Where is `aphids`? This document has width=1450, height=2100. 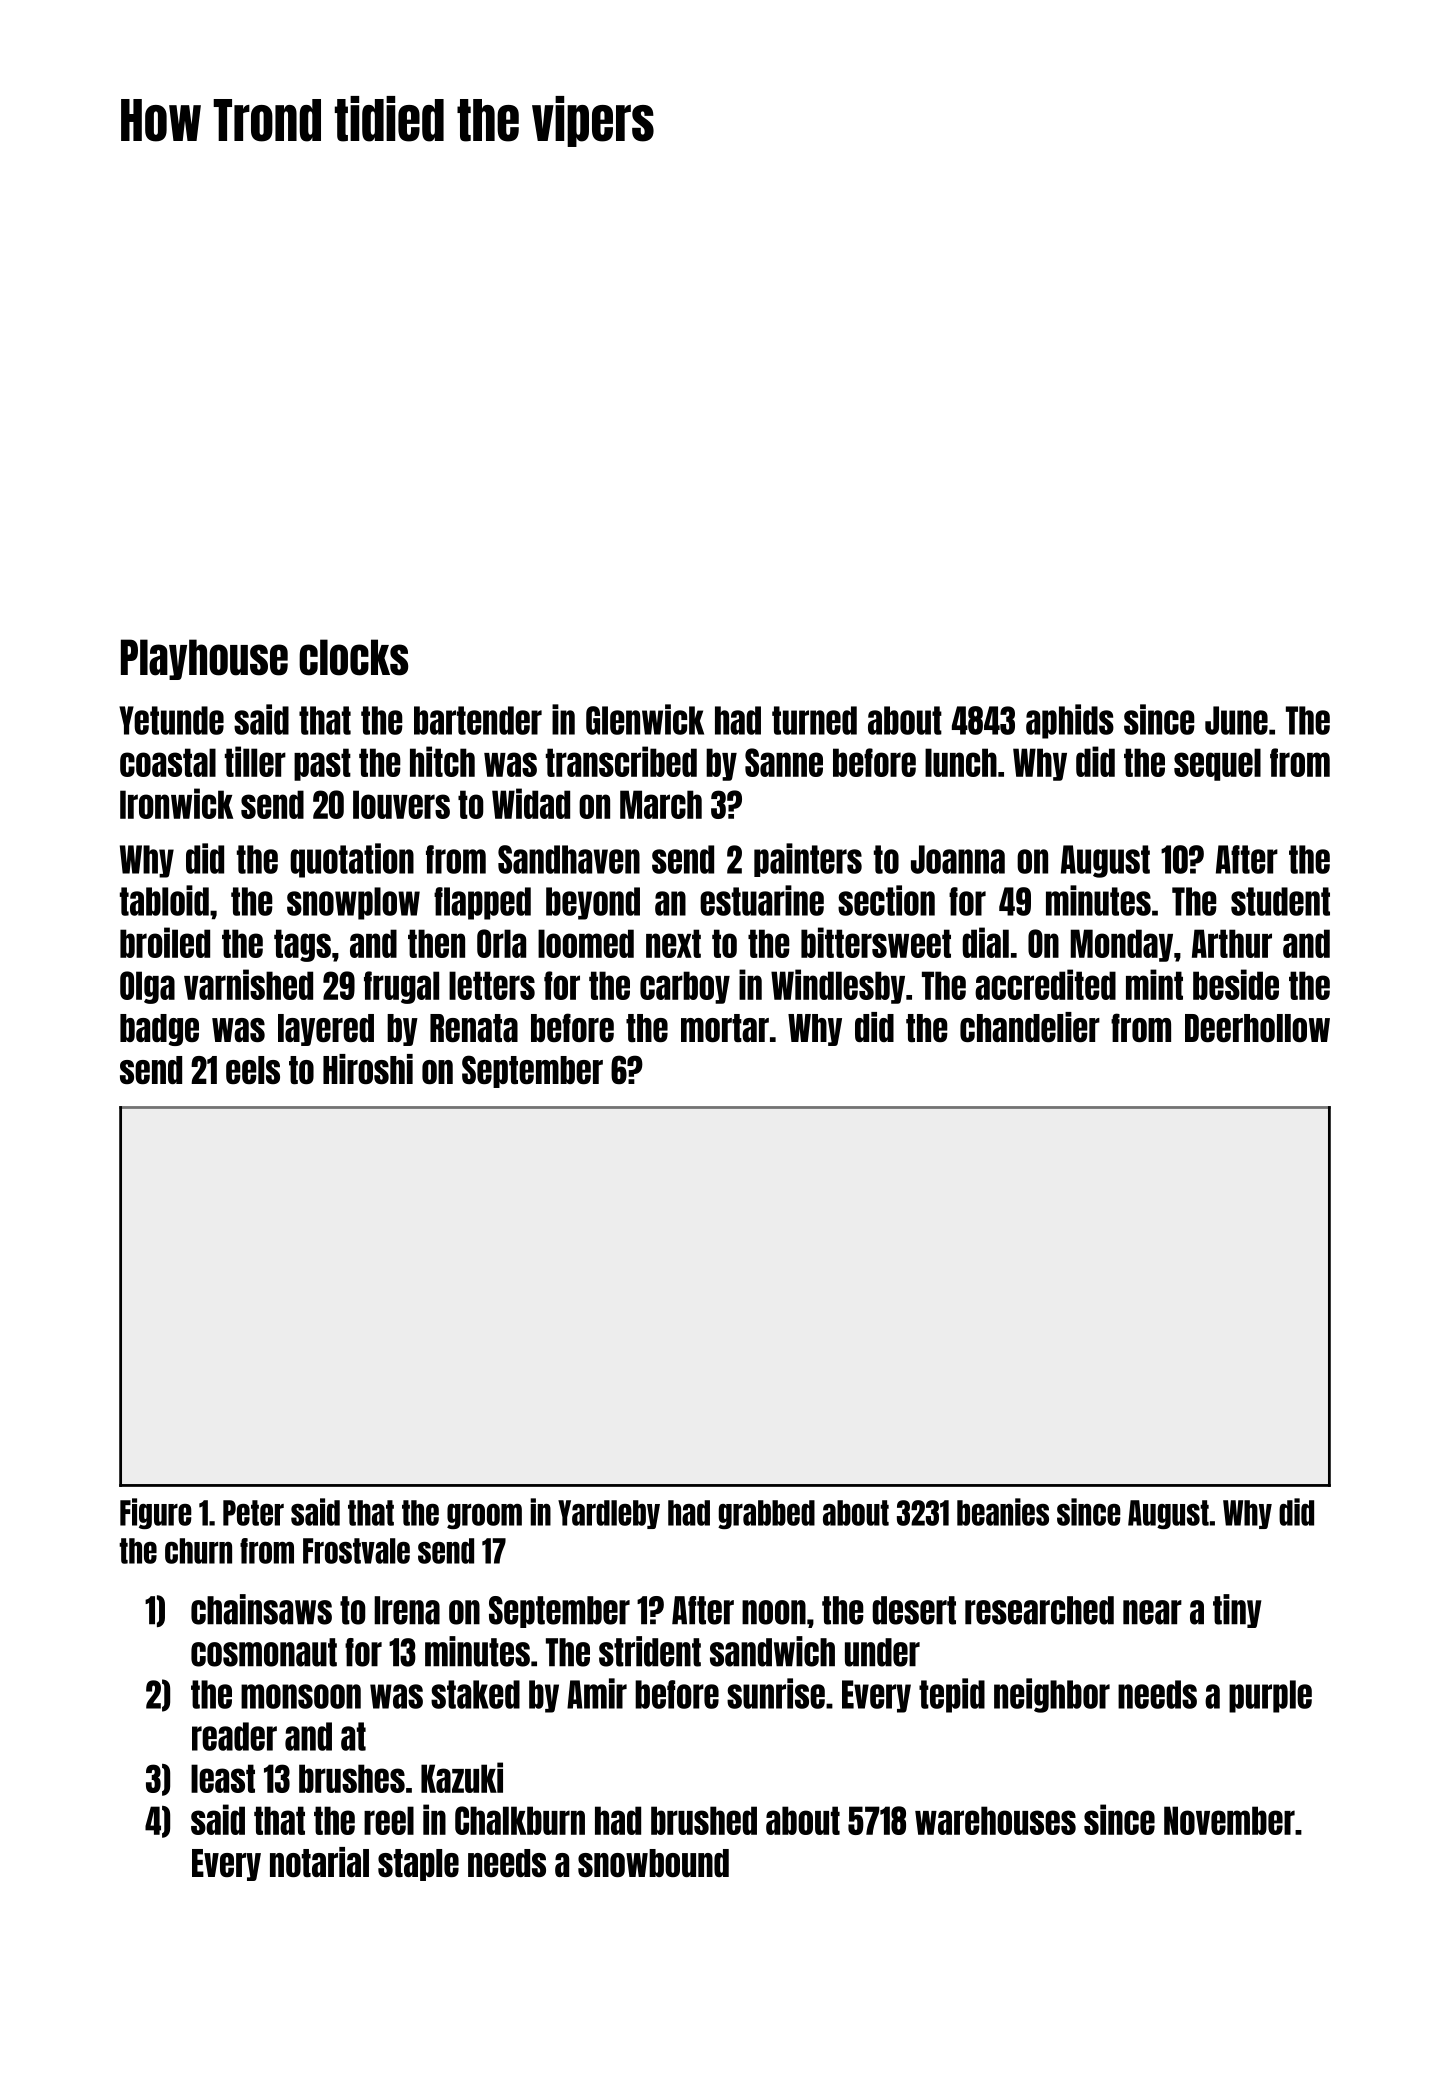 aphids is located at coordinates (1070, 721).
